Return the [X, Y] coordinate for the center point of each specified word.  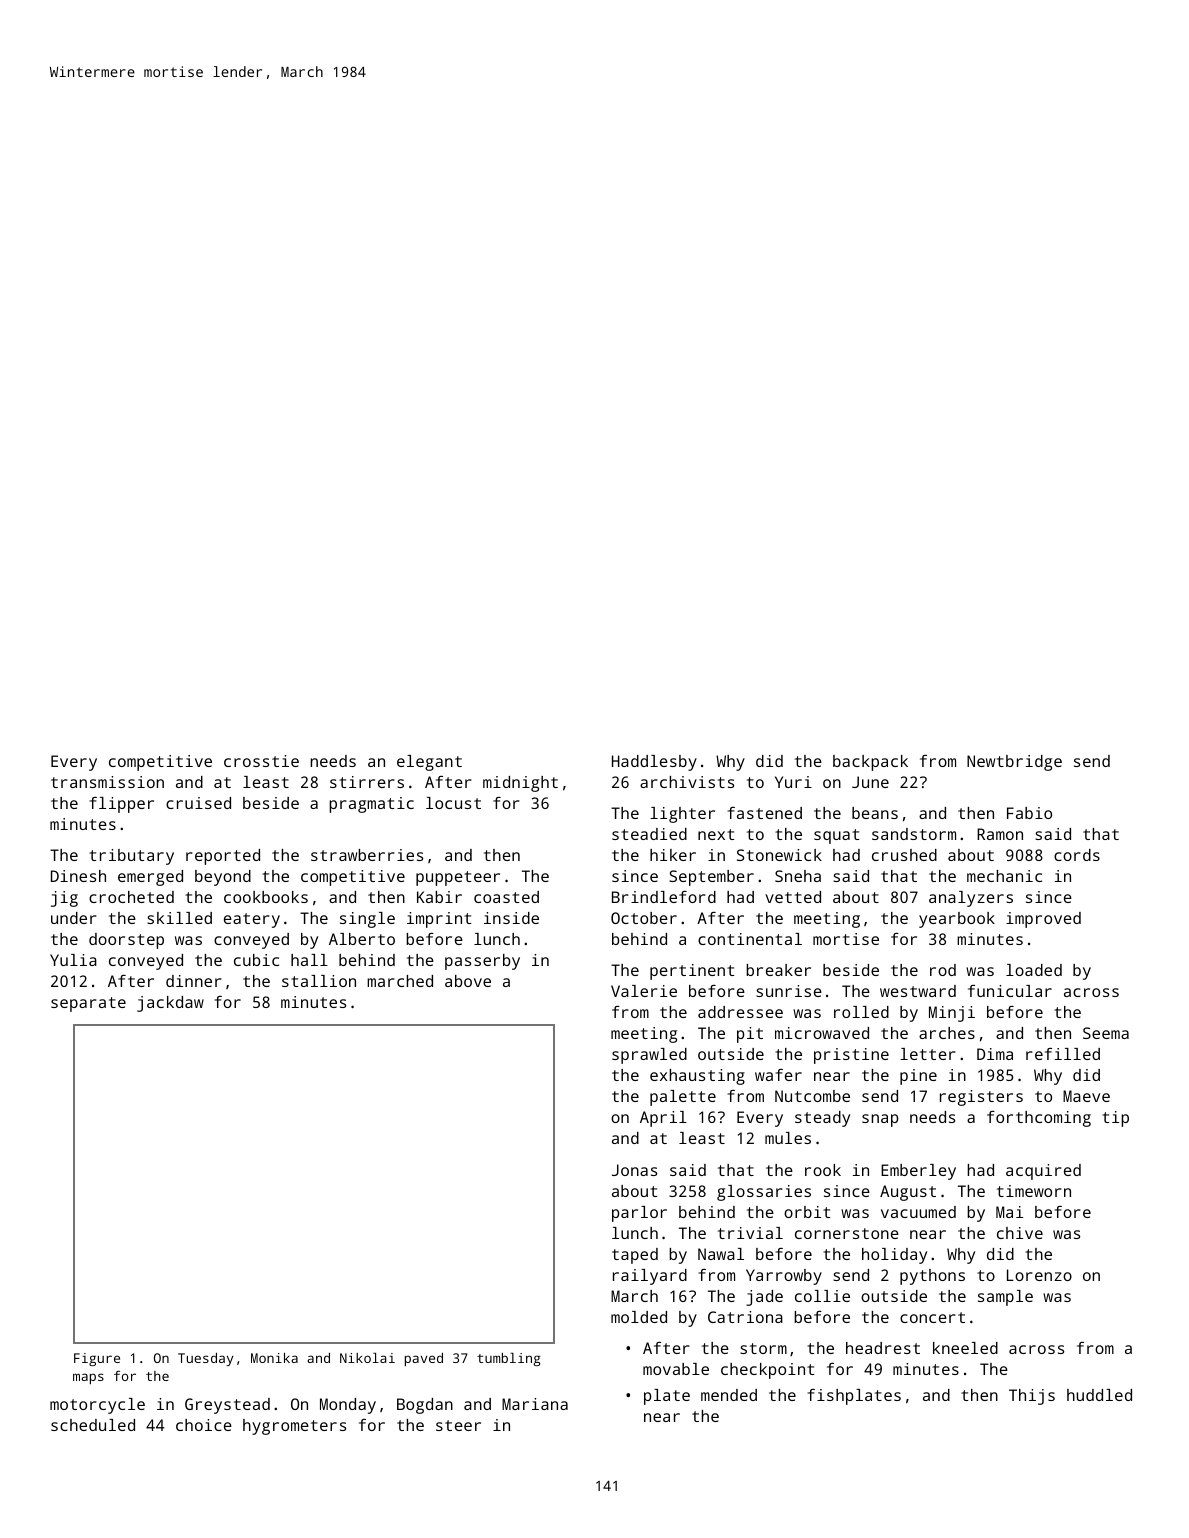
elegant [429, 763]
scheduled [93, 1425]
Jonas [634, 1170]
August [908, 1193]
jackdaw [170, 1004]
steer [458, 1425]
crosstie [261, 761]
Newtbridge [1014, 763]
